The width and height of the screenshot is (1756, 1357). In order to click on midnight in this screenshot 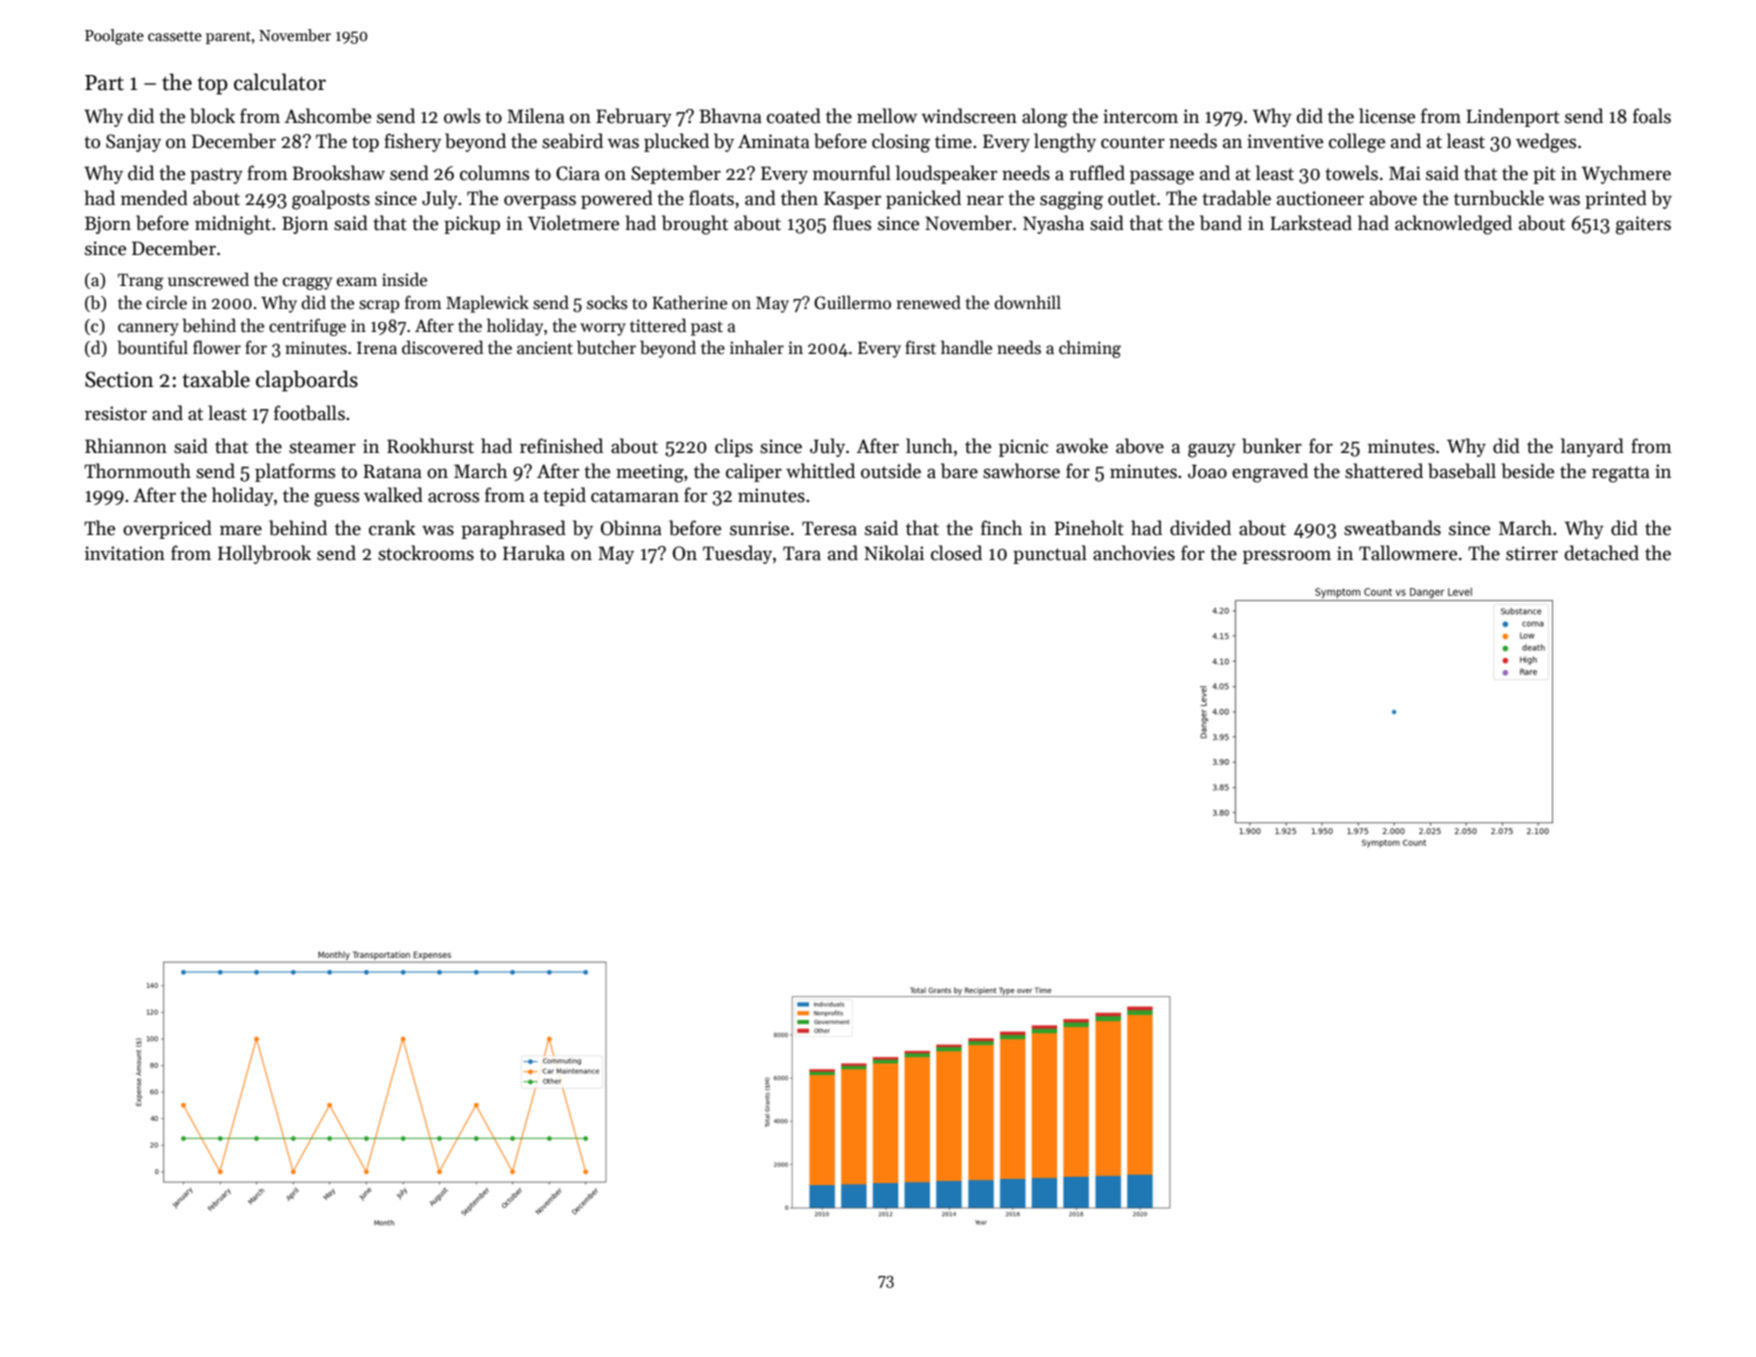, I will do `click(233, 225)`.
